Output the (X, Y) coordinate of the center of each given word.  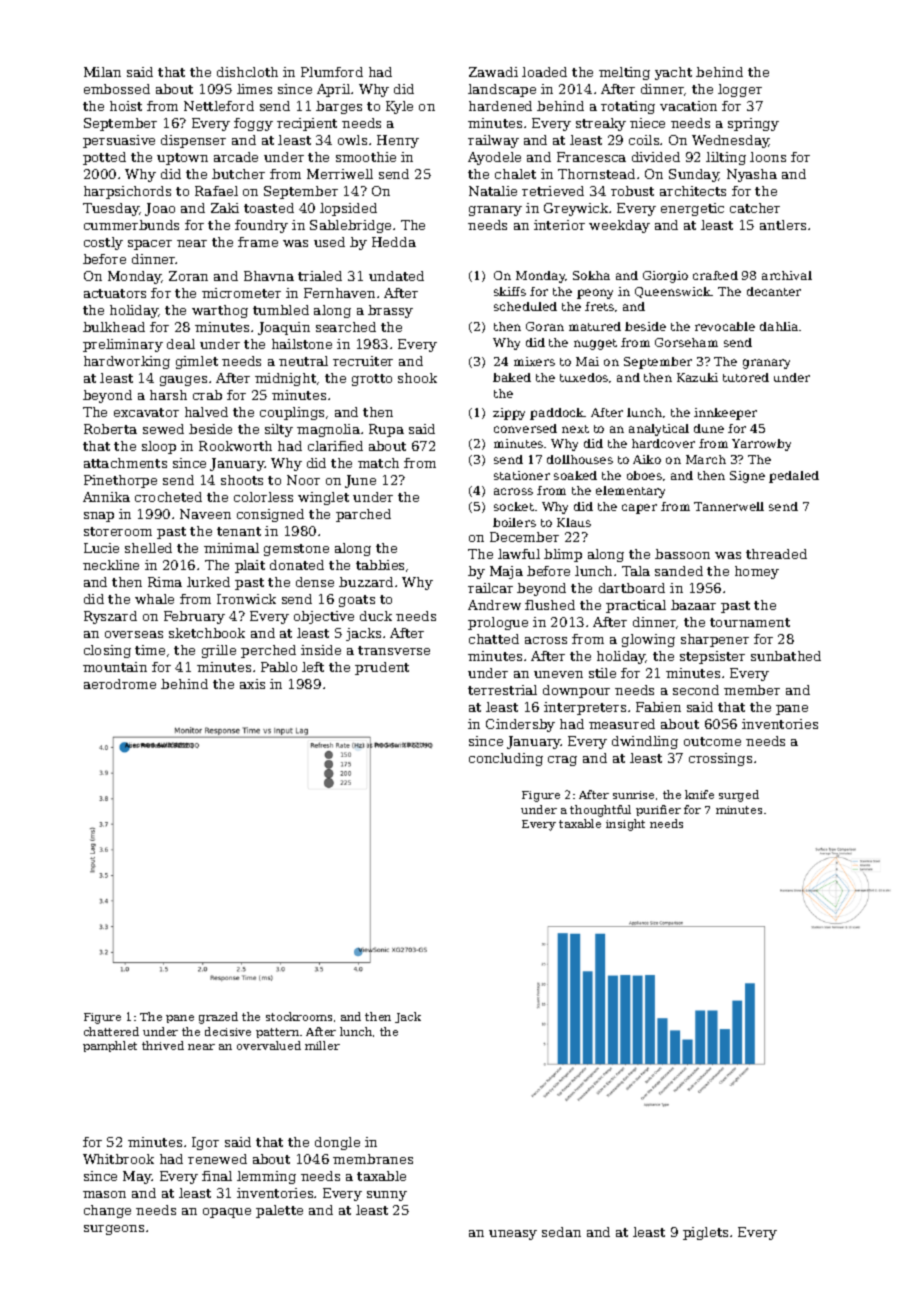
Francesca (591, 157)
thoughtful (600, 811)
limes (254, 89)
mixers (534, 361)
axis (252, 684)
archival (787, 275)
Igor (205, 1143)
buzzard (366, 582)
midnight (285, 379)
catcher (755, 208)
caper (639, 509)
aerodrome (120, 684)
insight (625, 825)
